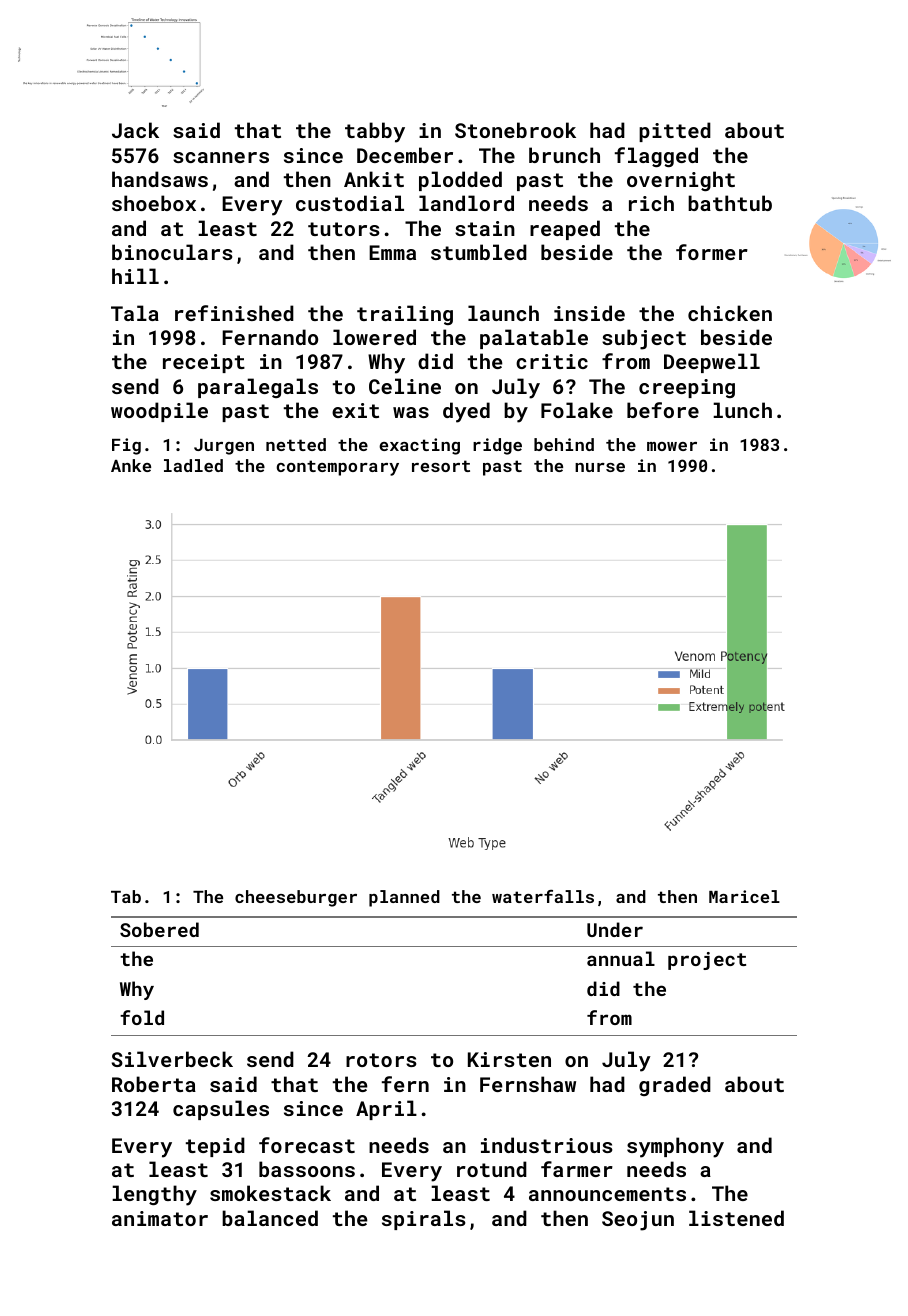 Image resolution: width=908 pixels, height=1316 pixels. What do you see at coordinates (742, 410) in the screenshot?
I see `lunch` at bounding box center [742, 410].
